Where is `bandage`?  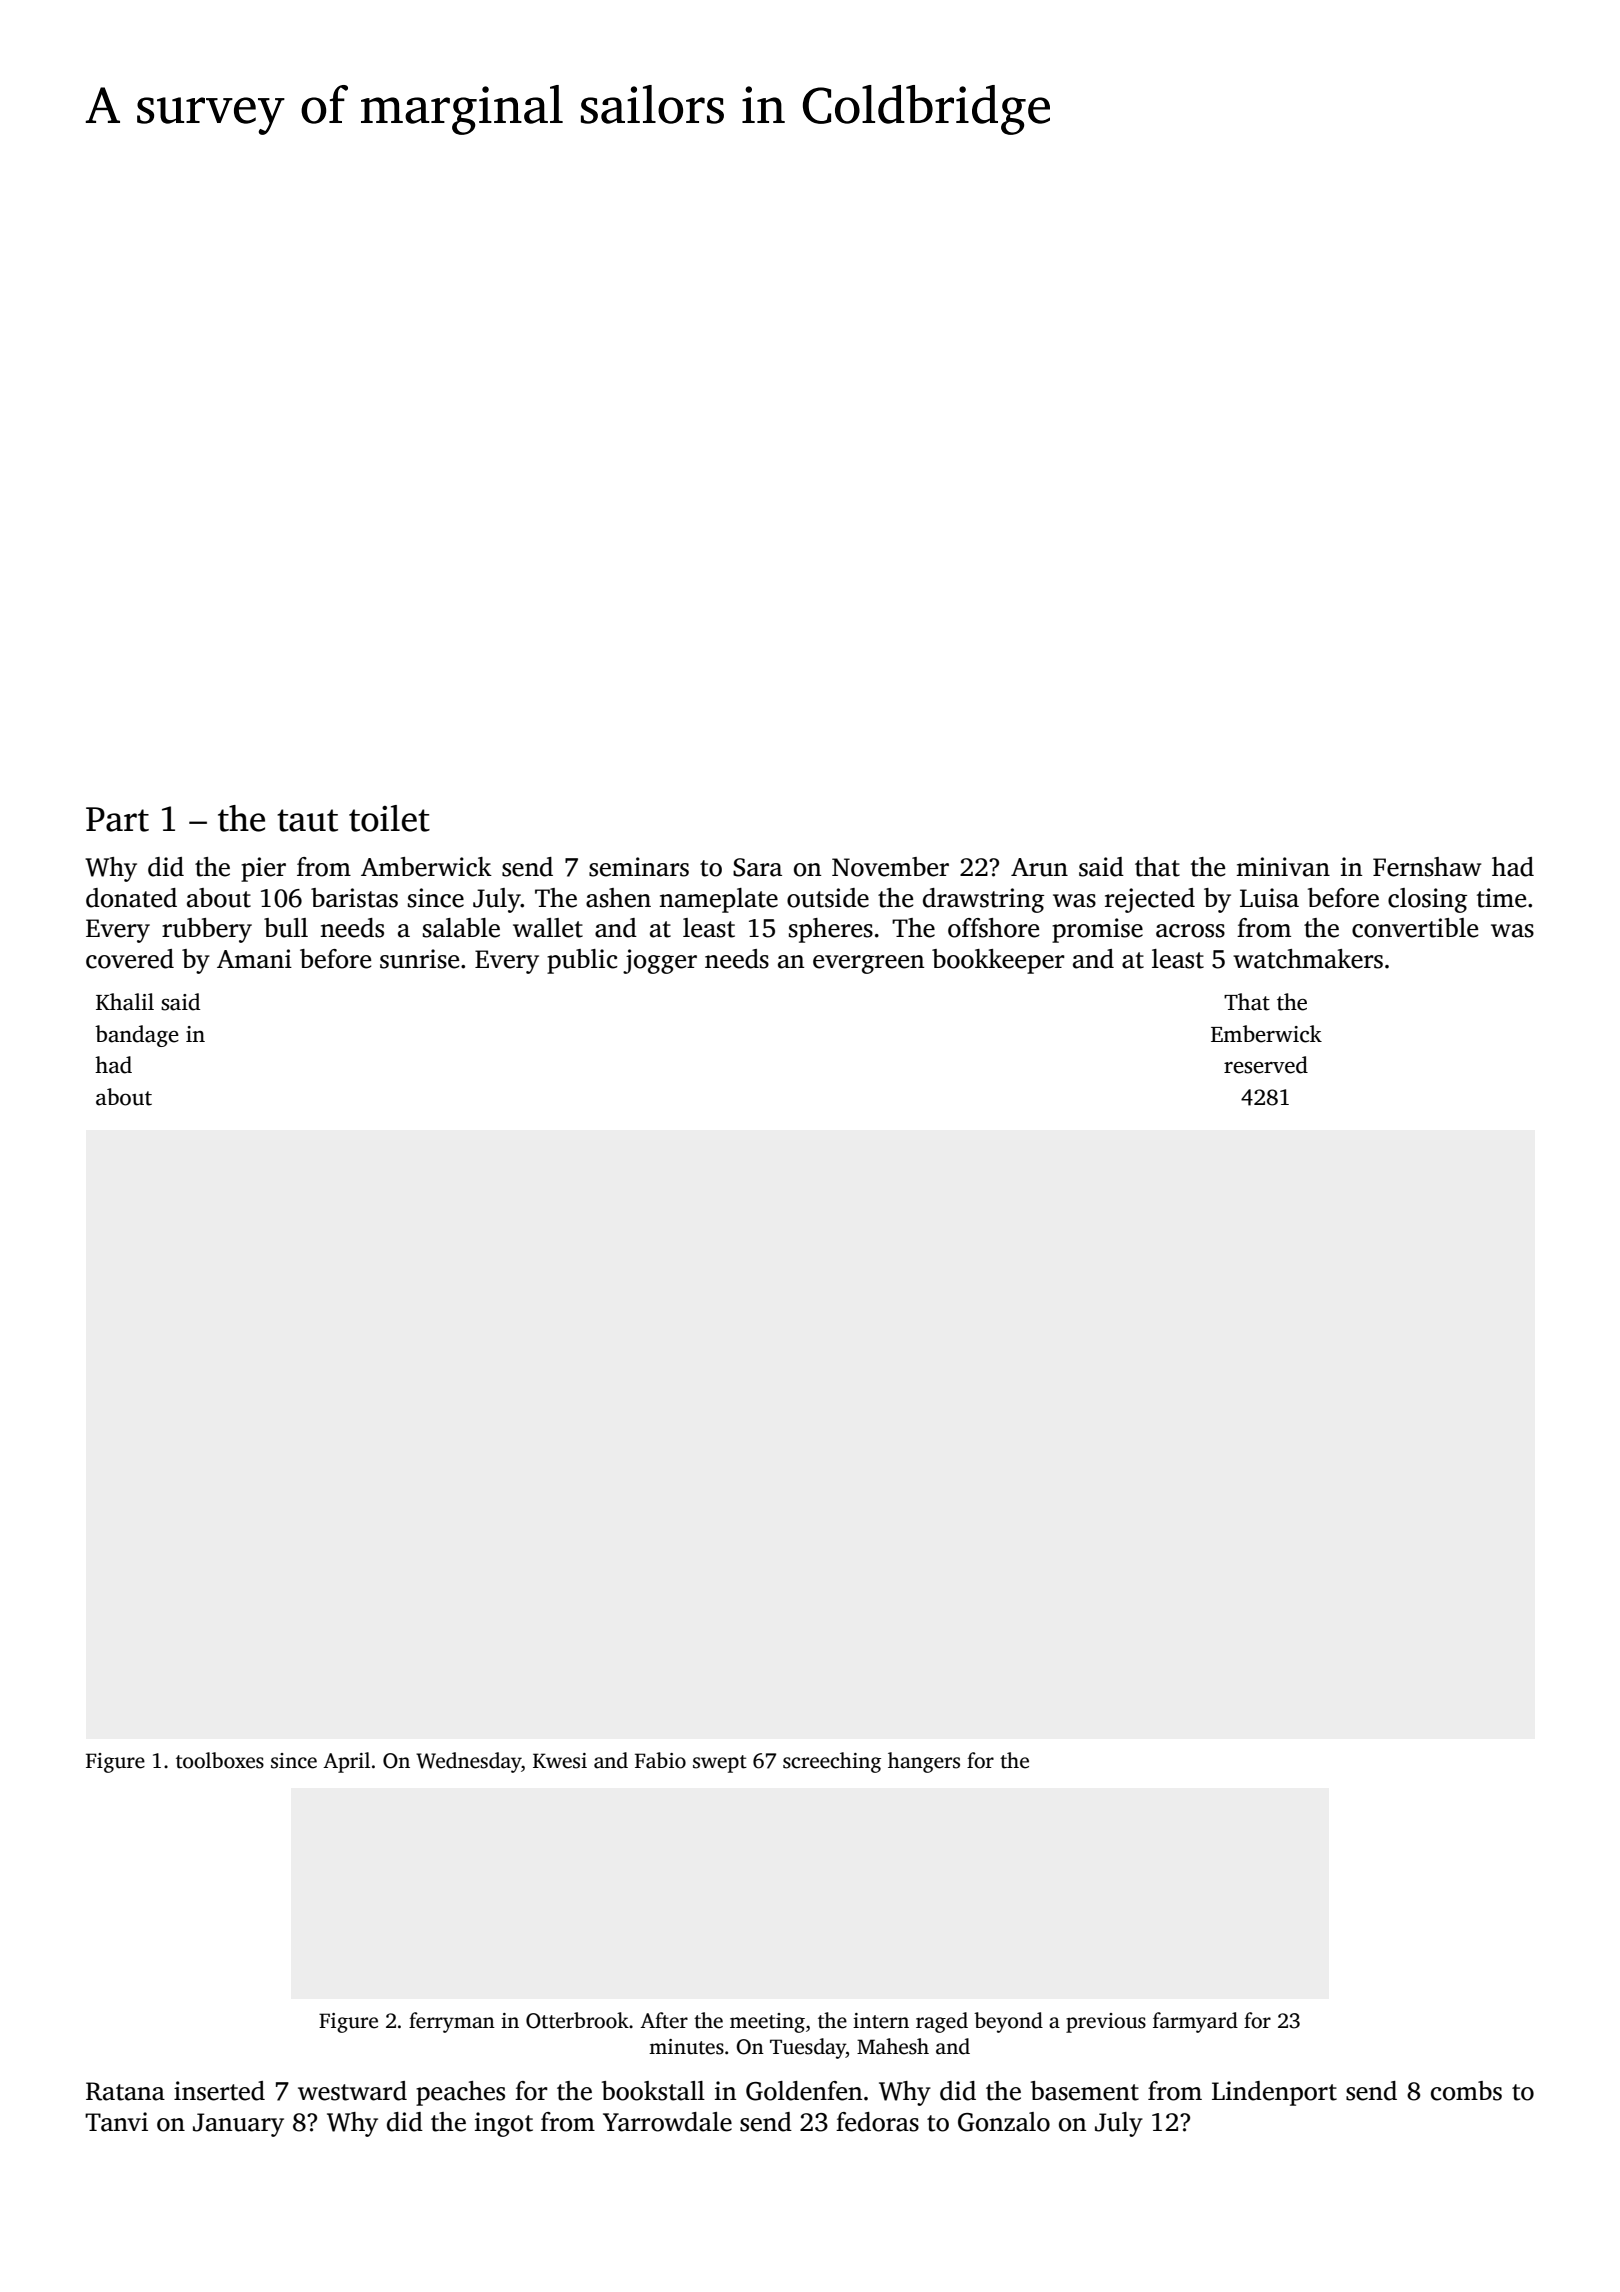 bandage is located at coordinates (137, 1036).
